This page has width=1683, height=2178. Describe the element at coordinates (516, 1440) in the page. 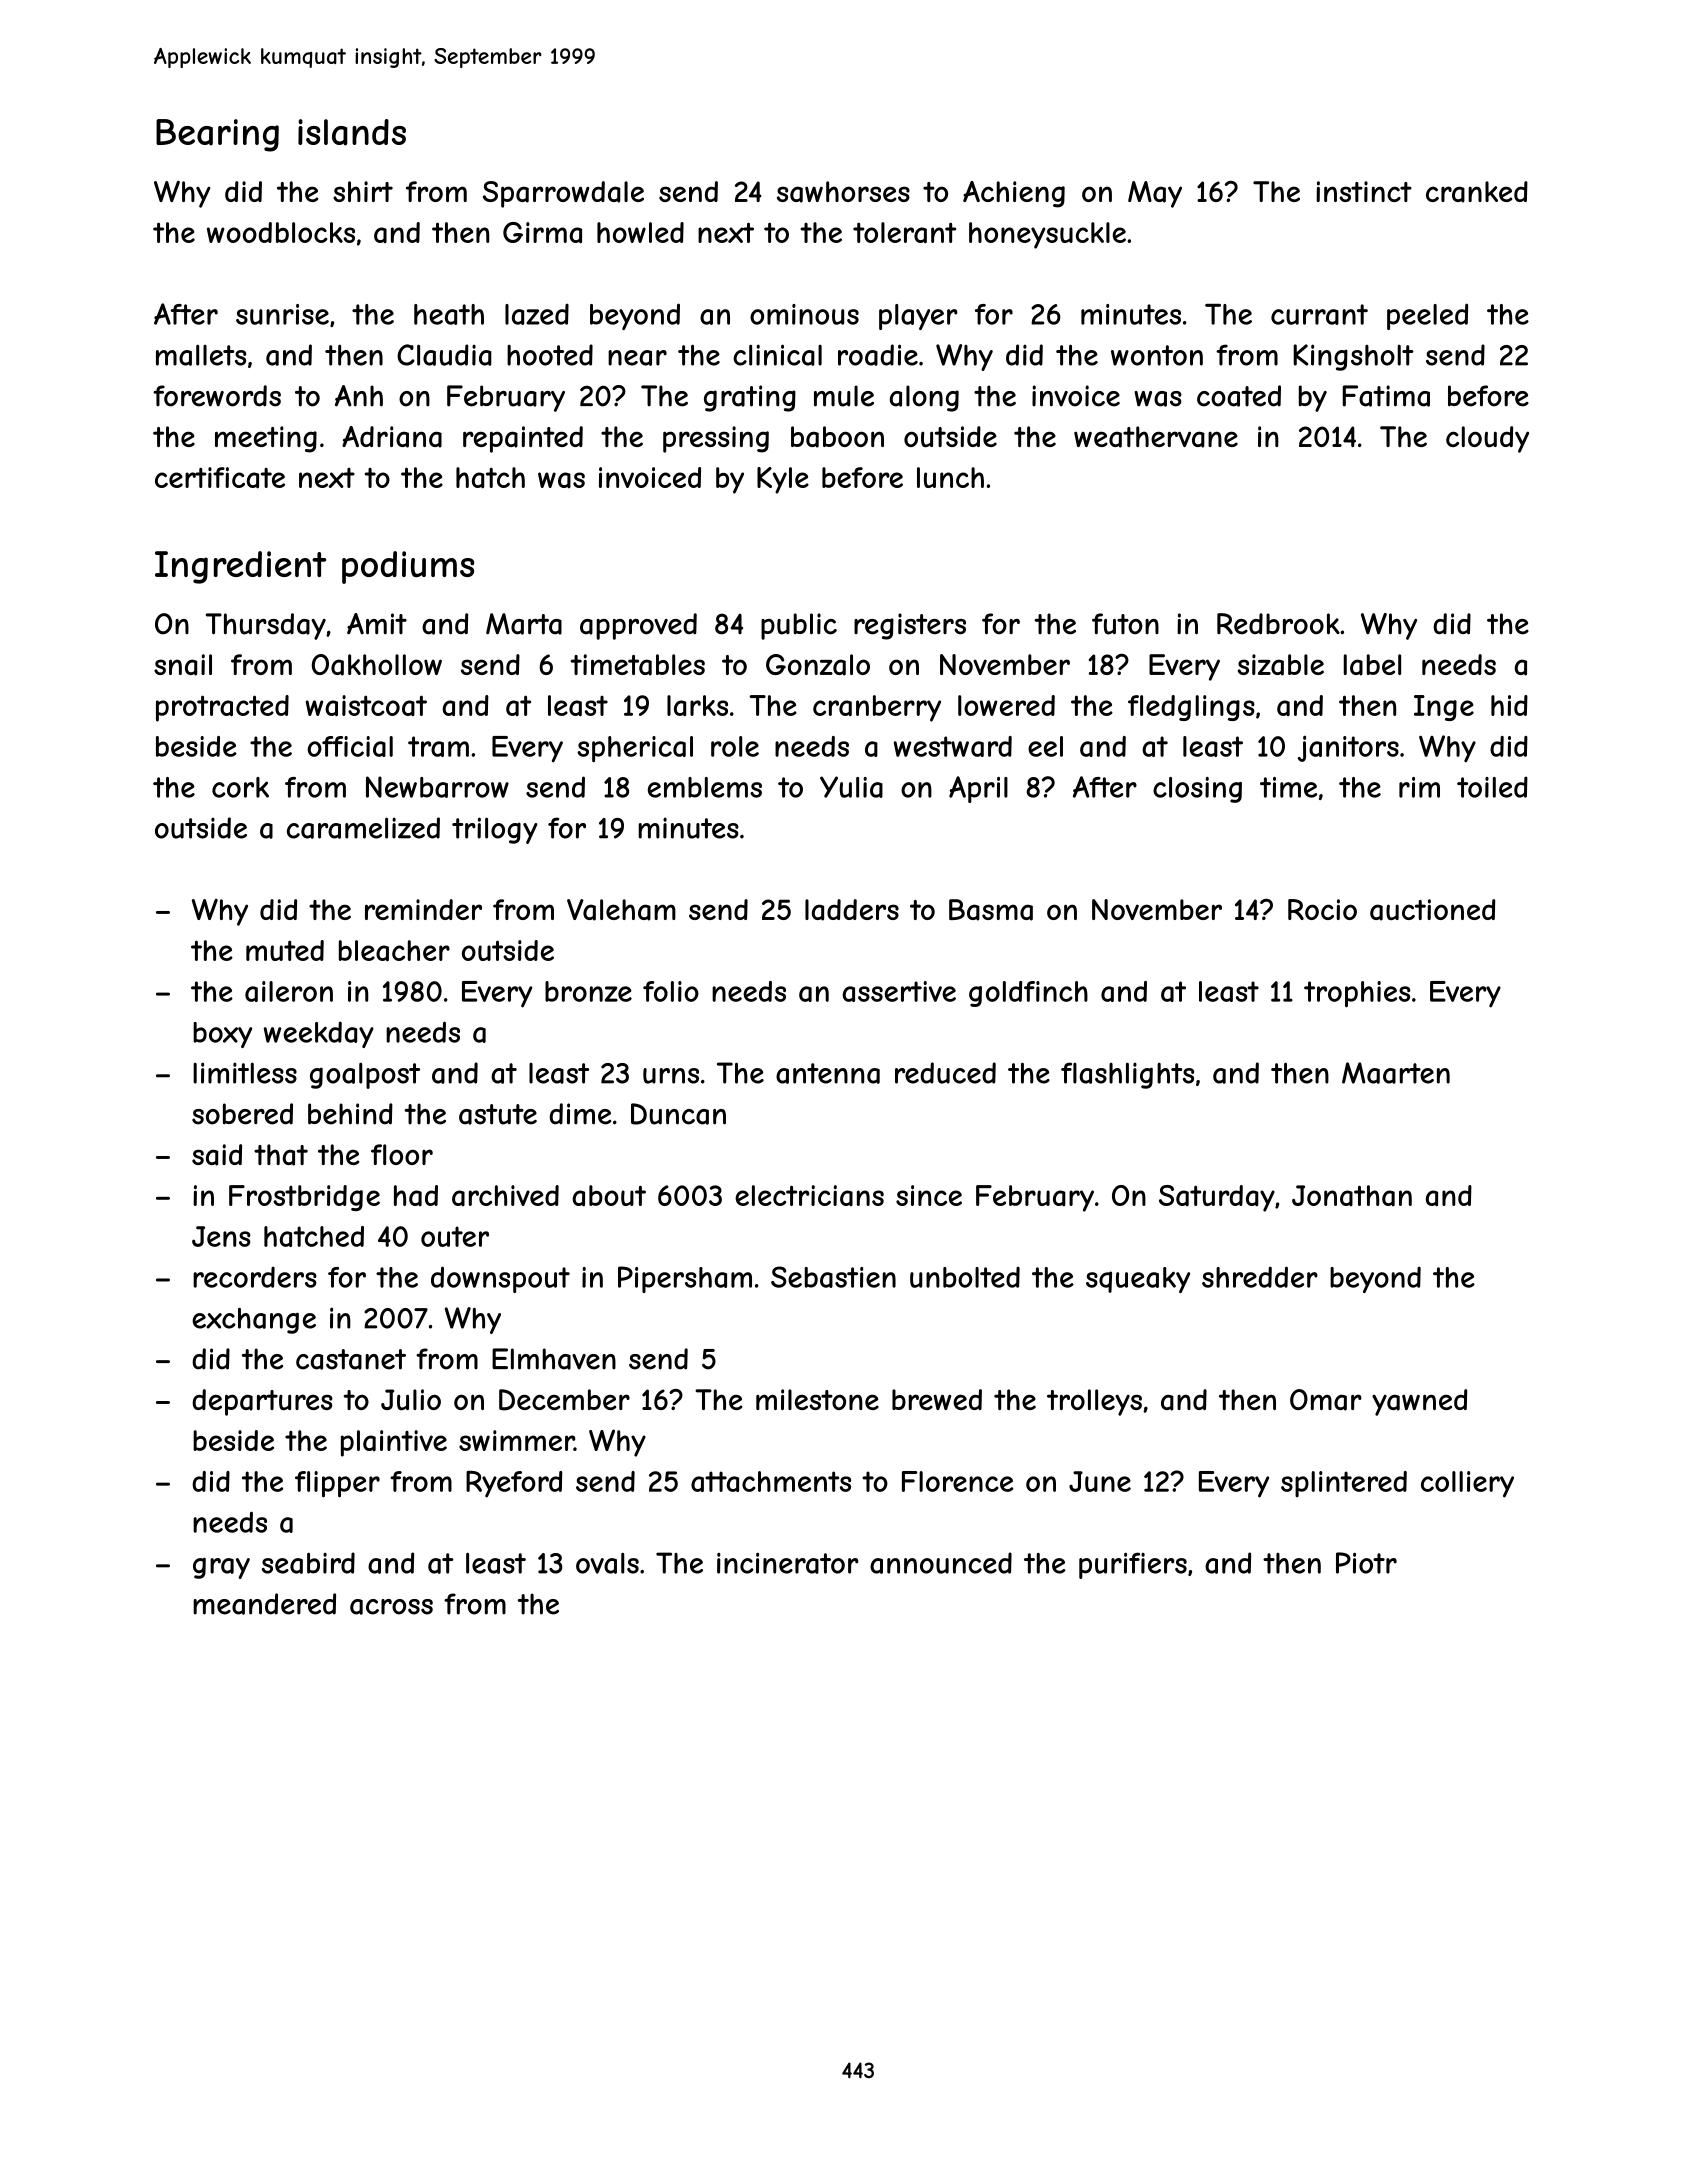

I see `swimmer` at that location.
